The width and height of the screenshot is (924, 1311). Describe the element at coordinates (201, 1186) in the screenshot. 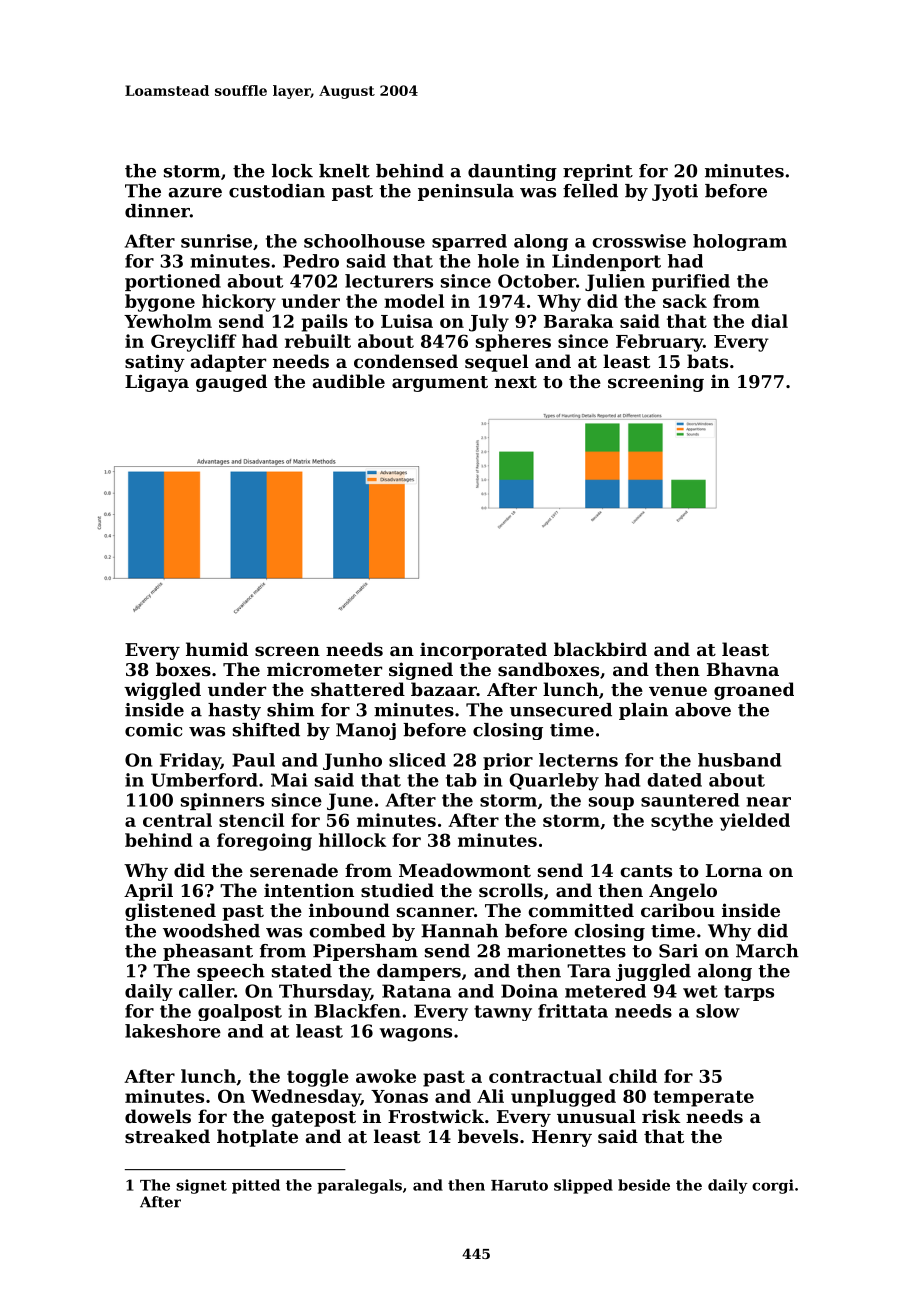

I see `signet` at that location.
